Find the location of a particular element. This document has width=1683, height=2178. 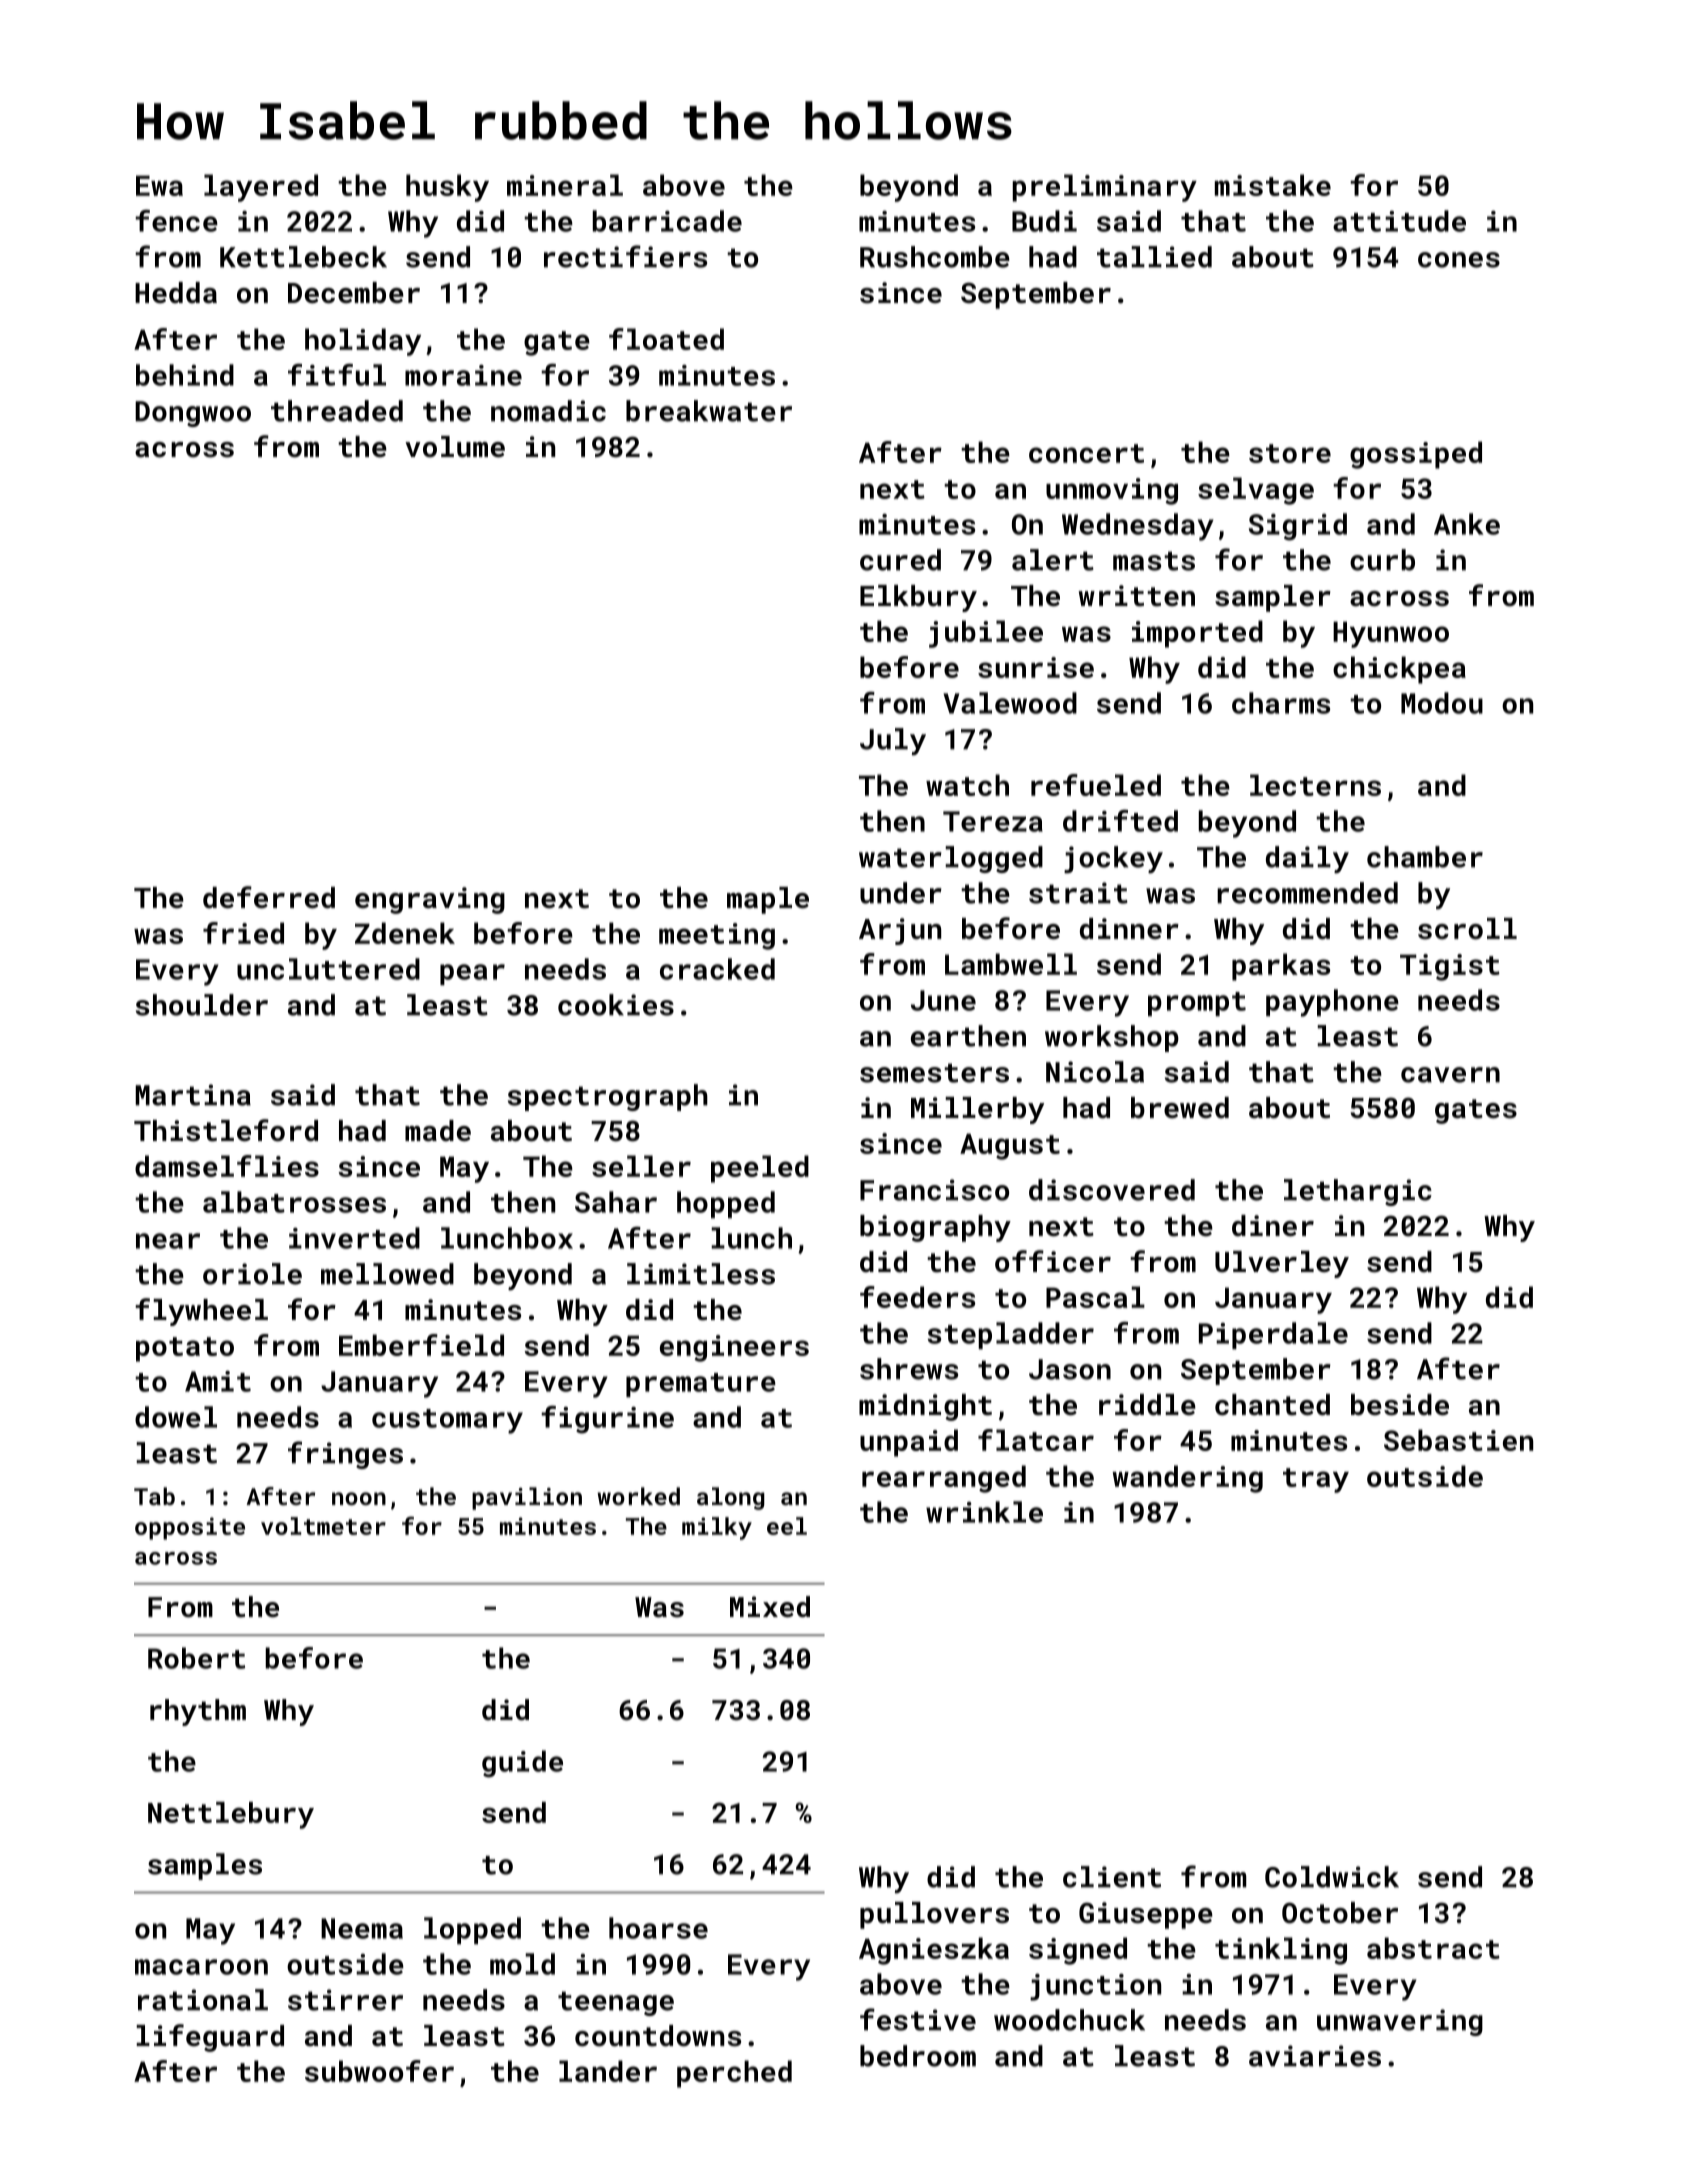

deferred is located at coordinates (269, 897).
